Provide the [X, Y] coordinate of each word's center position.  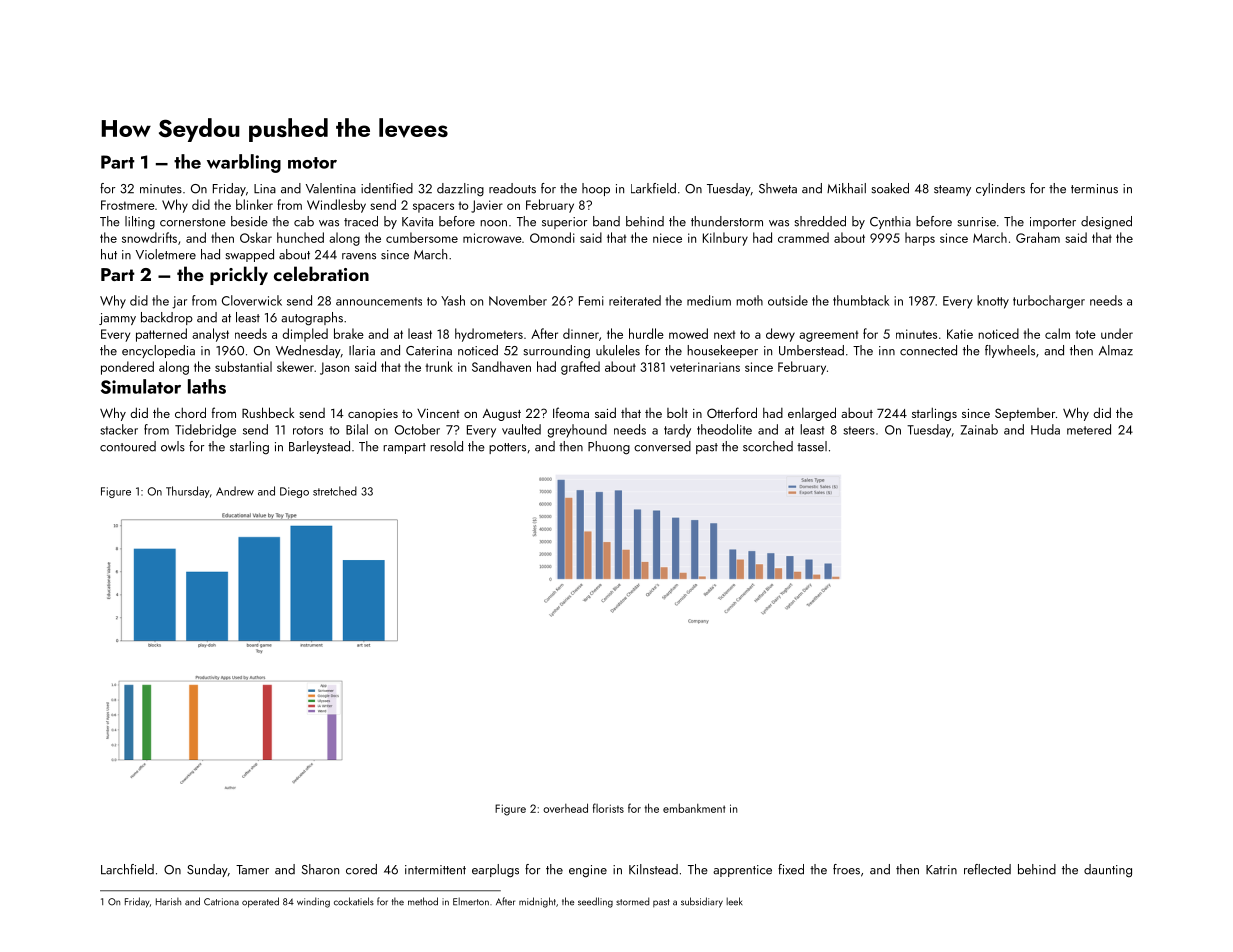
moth [749, 300]
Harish [168, 902]
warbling [244, 163]
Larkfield [653, 188]
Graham [1038, 237]
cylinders [1000, 189]
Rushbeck [268, 412]
